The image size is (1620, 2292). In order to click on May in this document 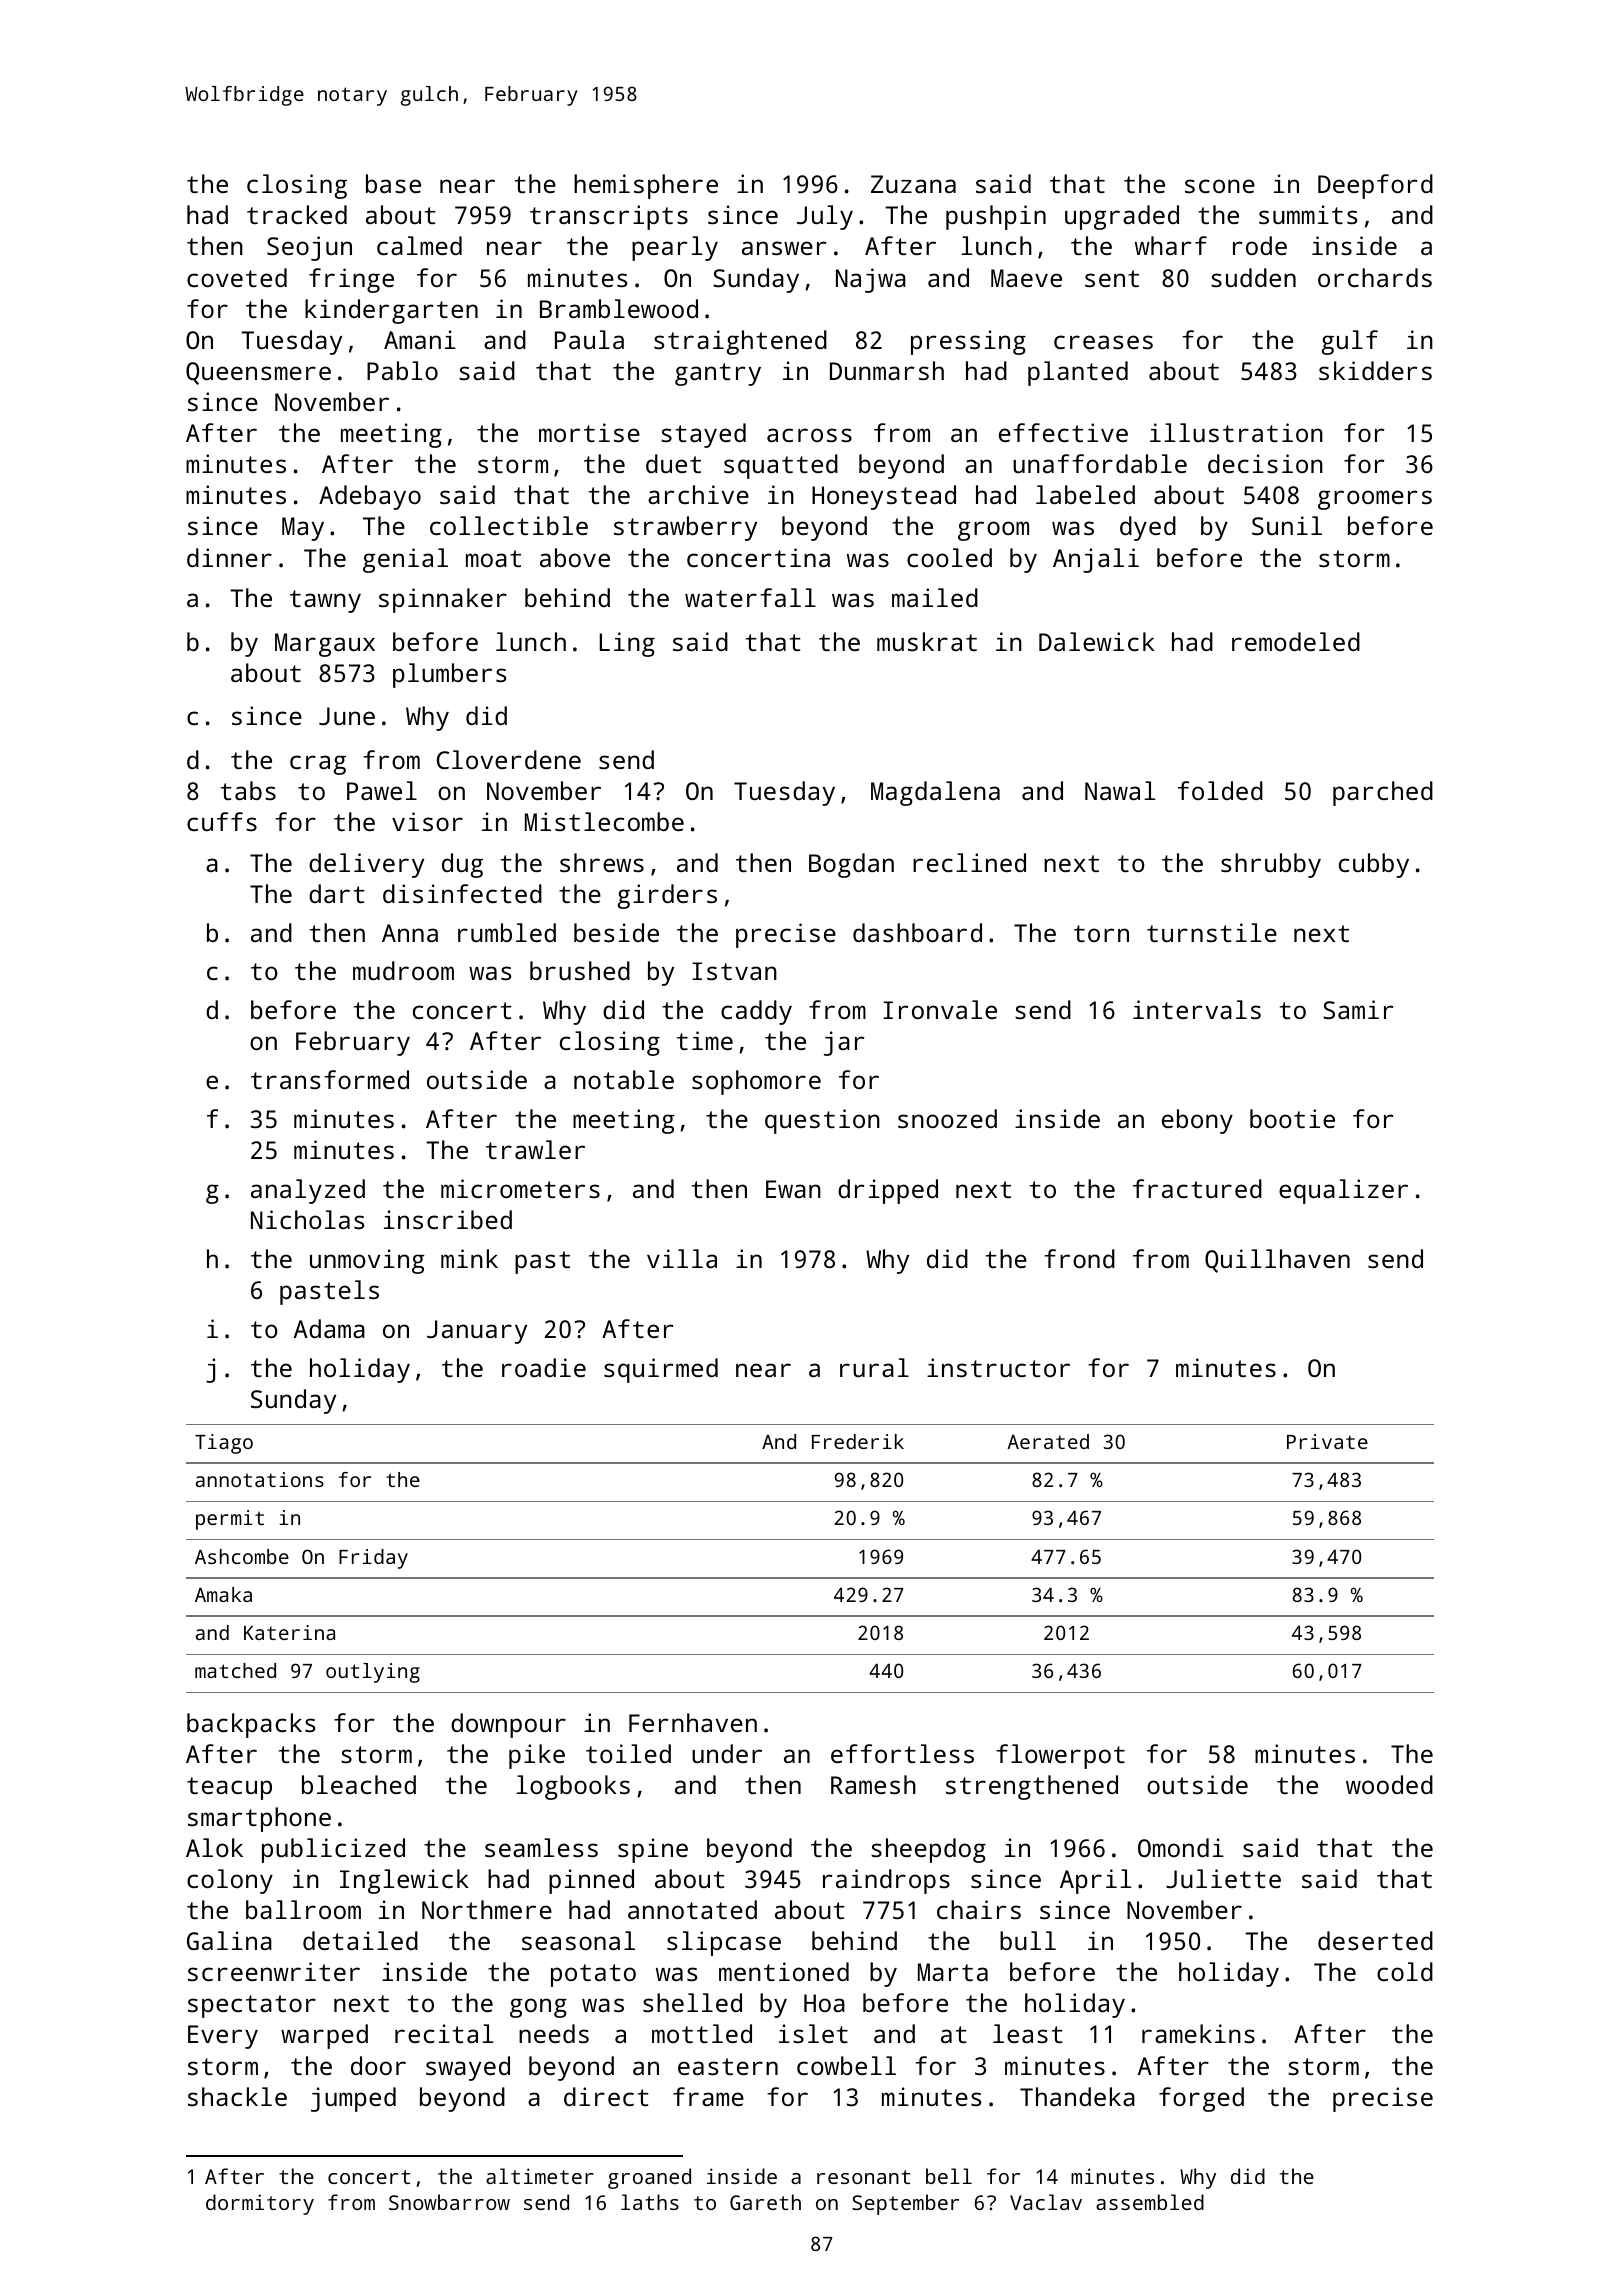, I will do `click(303, 529)`.
